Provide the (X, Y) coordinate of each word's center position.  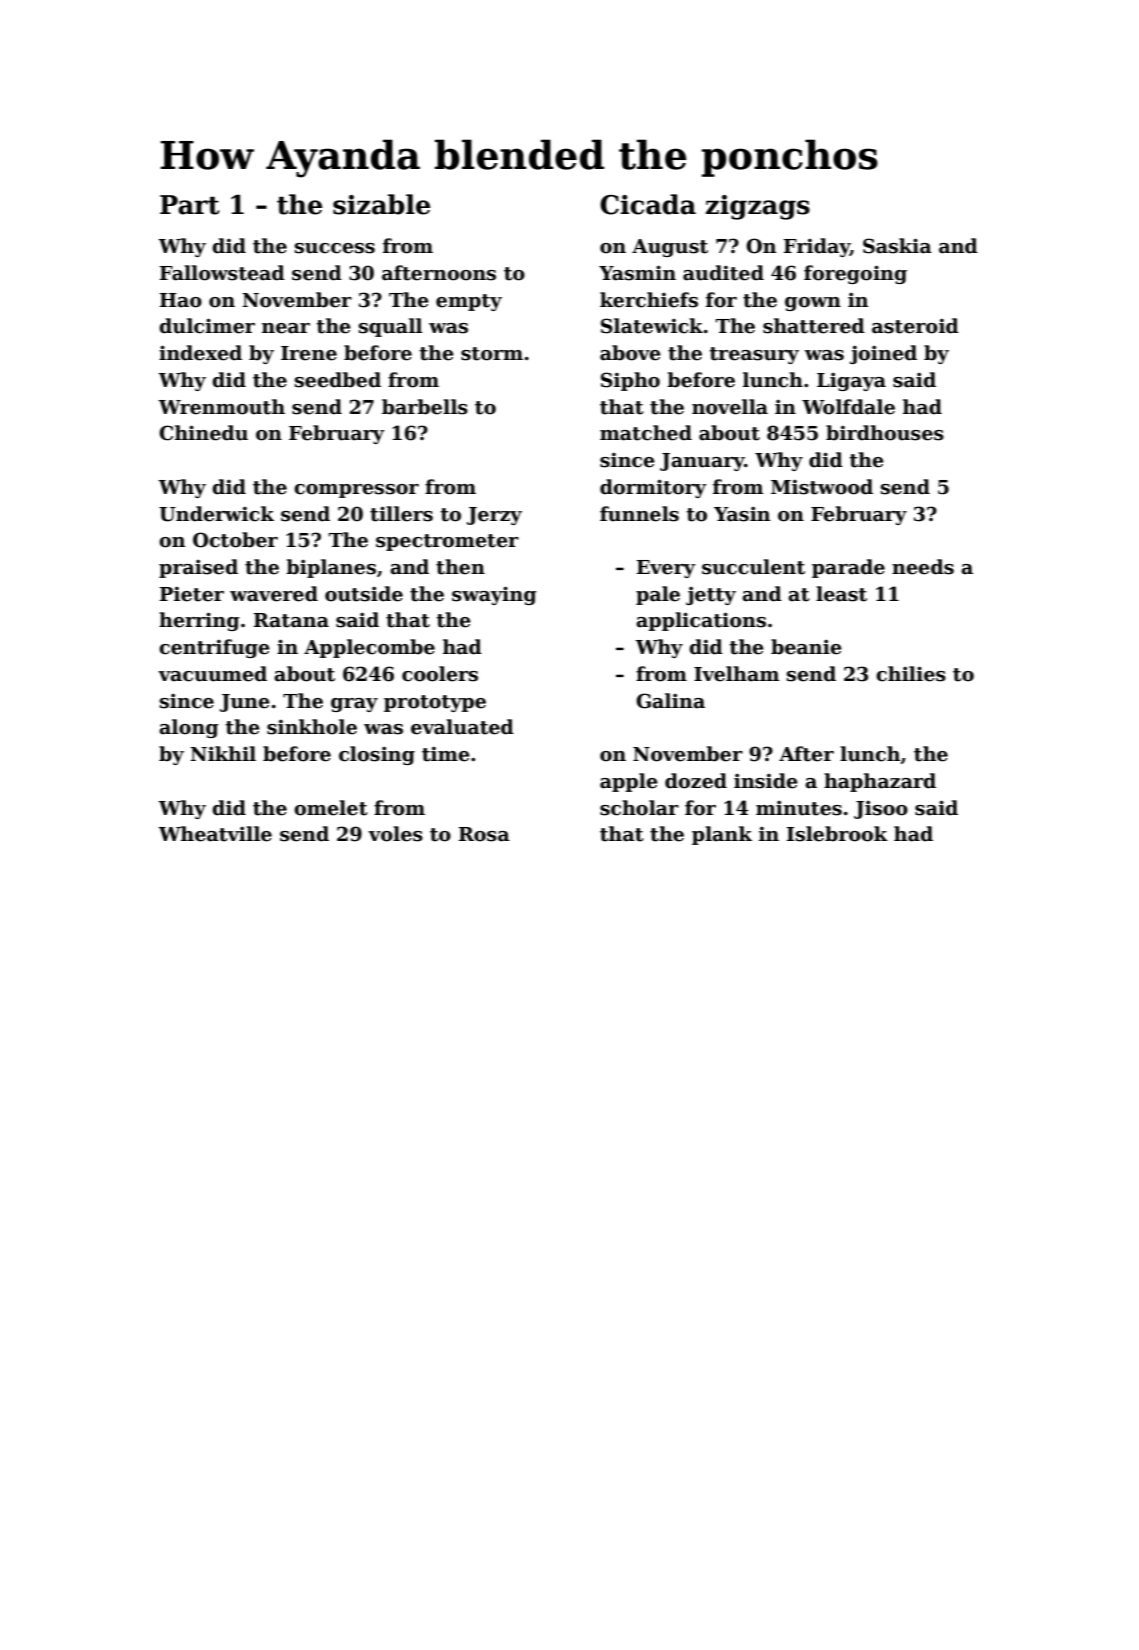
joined (883, 354)
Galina (670, 701)
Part (190, 205)
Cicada (648, 204)
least (841, 594)
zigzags (758, 207)
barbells (425, 407)
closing (377, 755)
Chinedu (203, 433)
